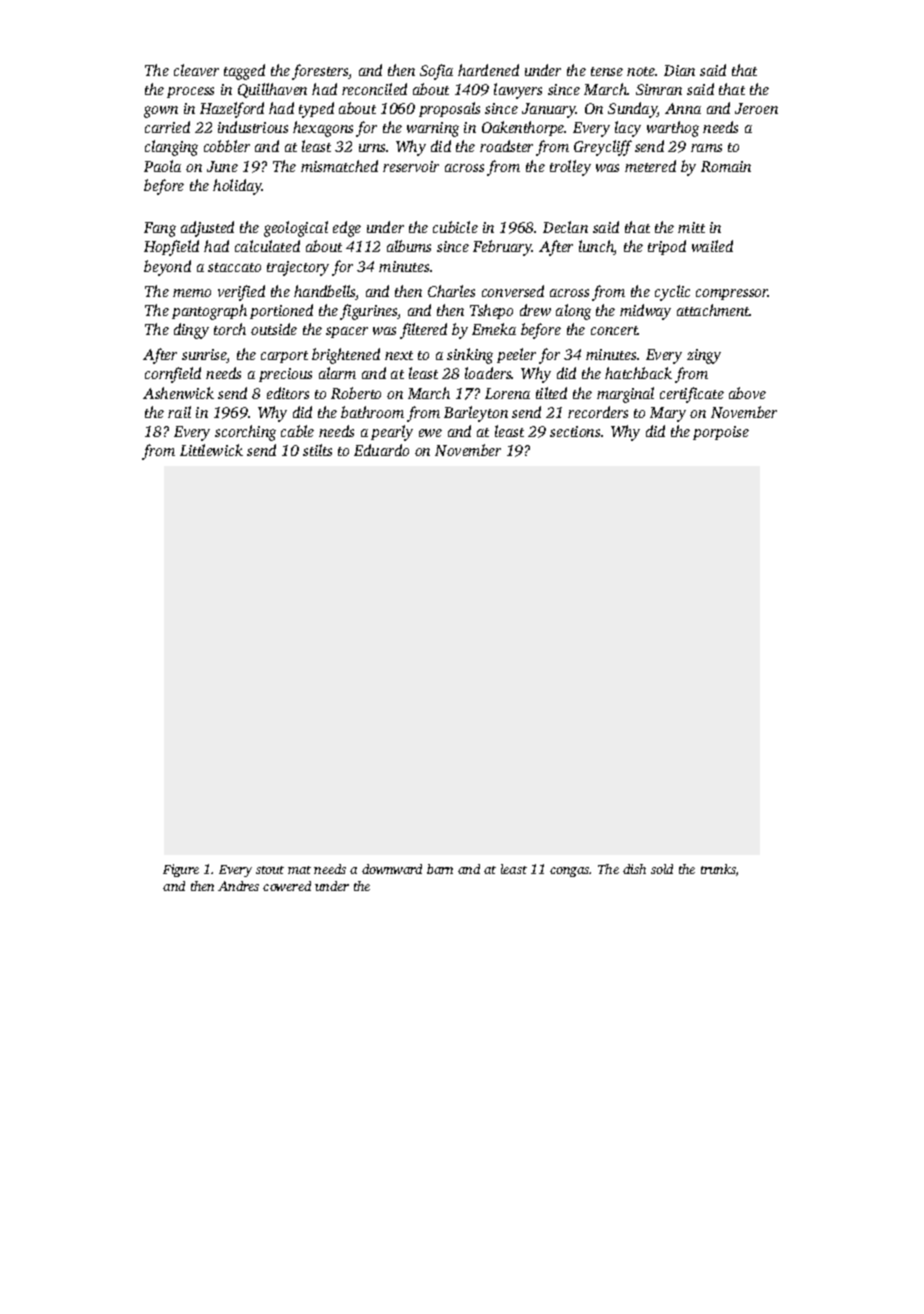  Describe the element at coordinates (718, 869) in the screenshot. I see `trunks` at that location.
